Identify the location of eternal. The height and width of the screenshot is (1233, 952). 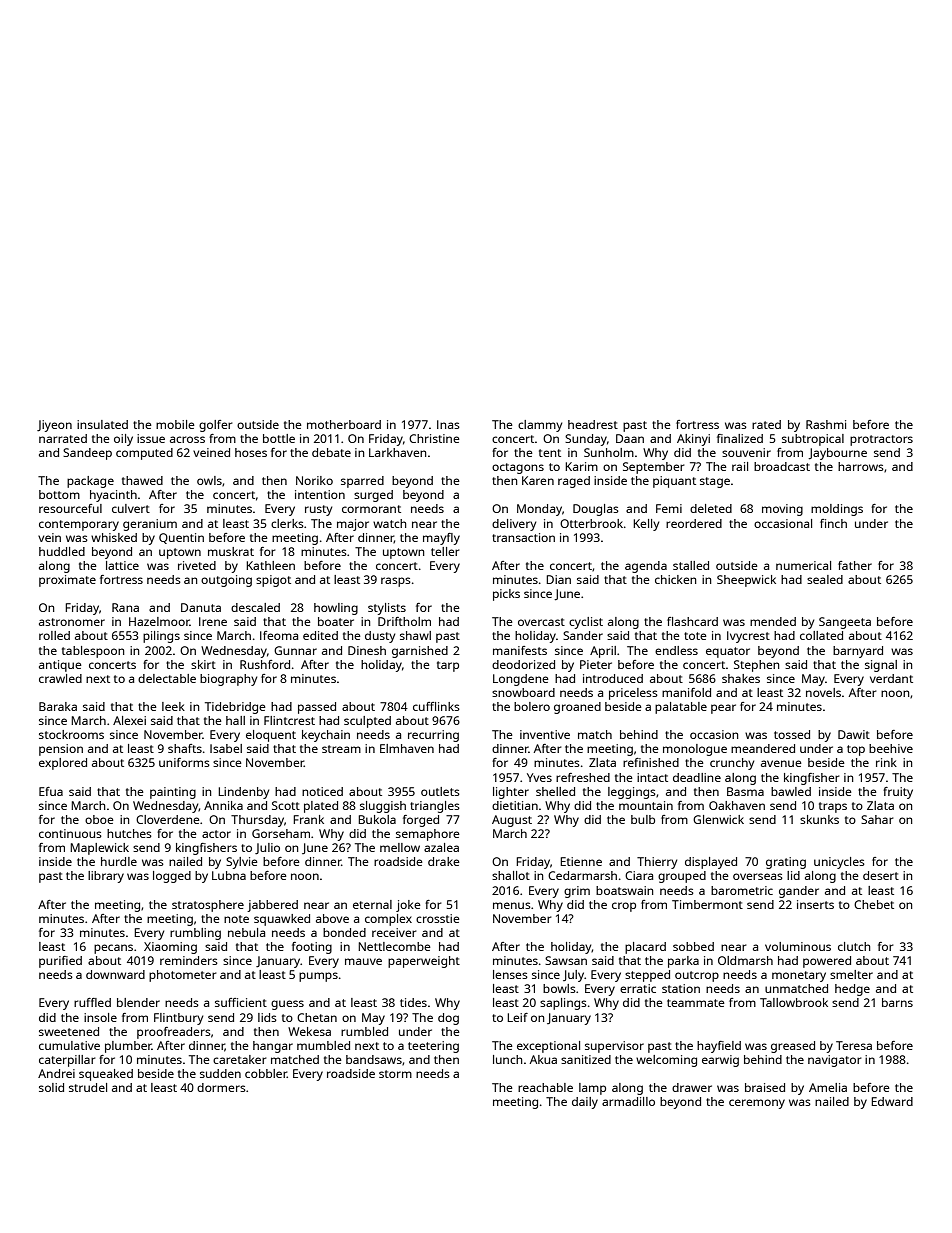
(372, 904).
